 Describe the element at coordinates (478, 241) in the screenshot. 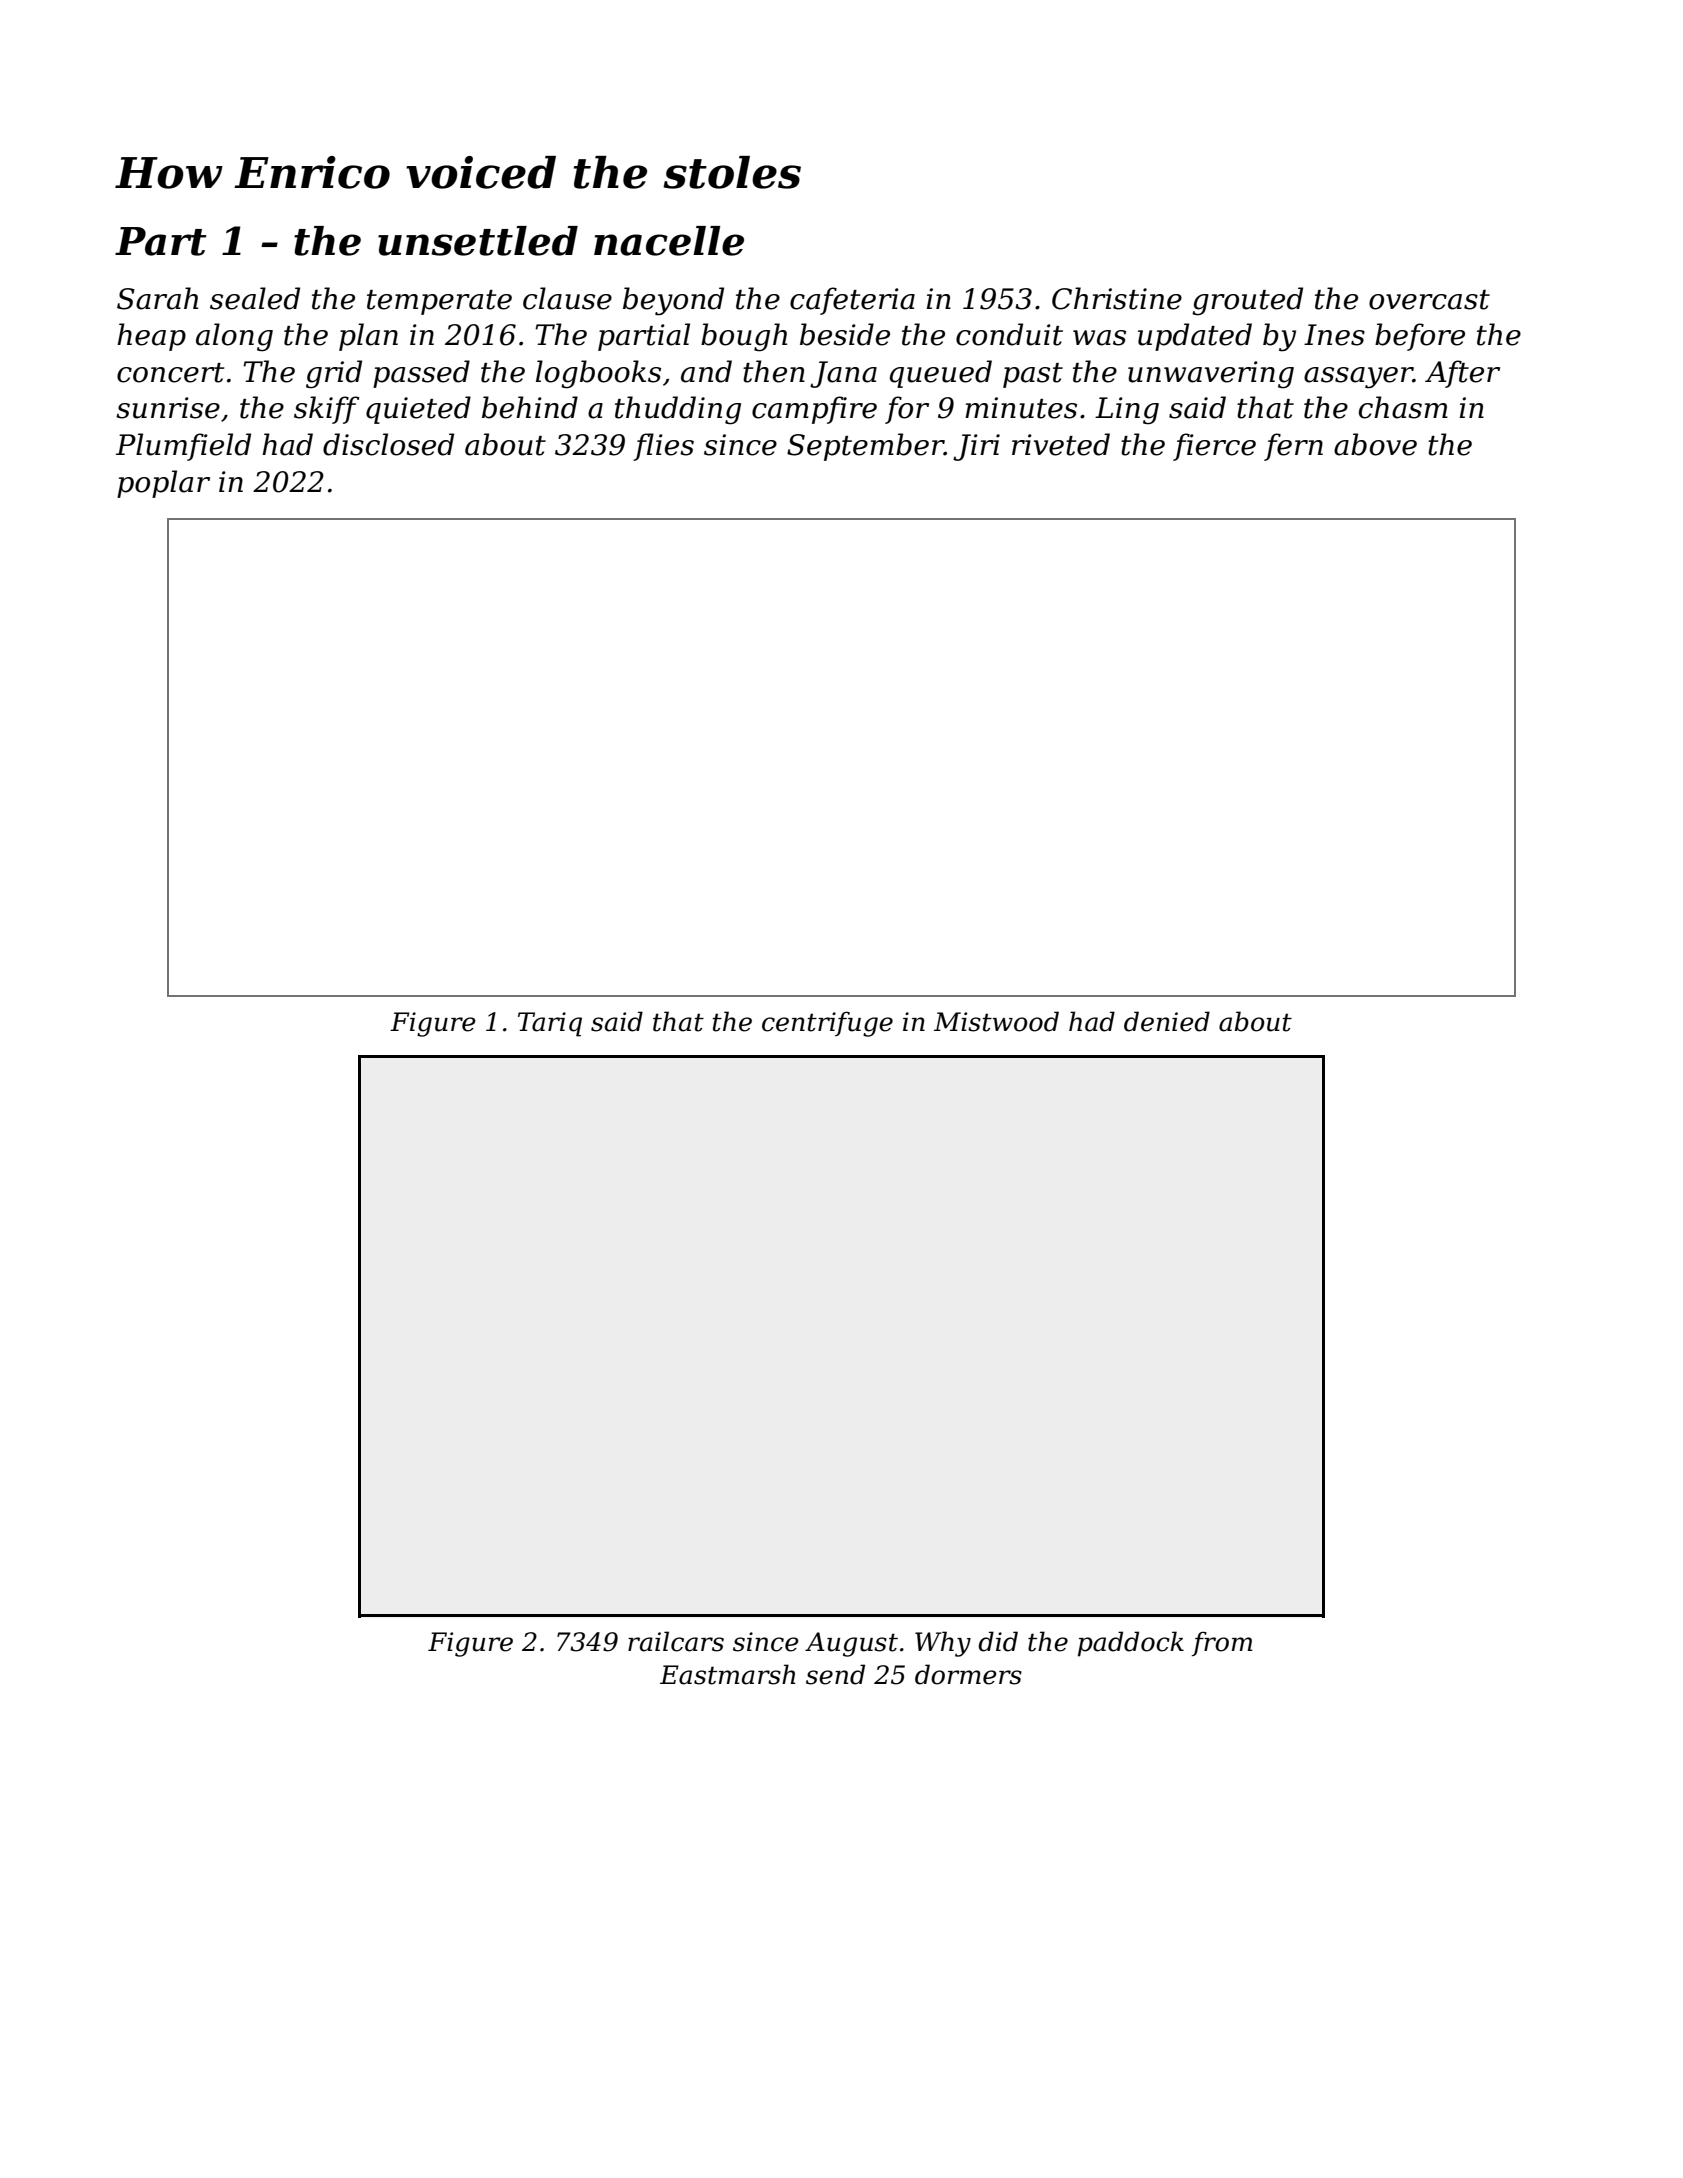

I see `unsettled` at that location.
